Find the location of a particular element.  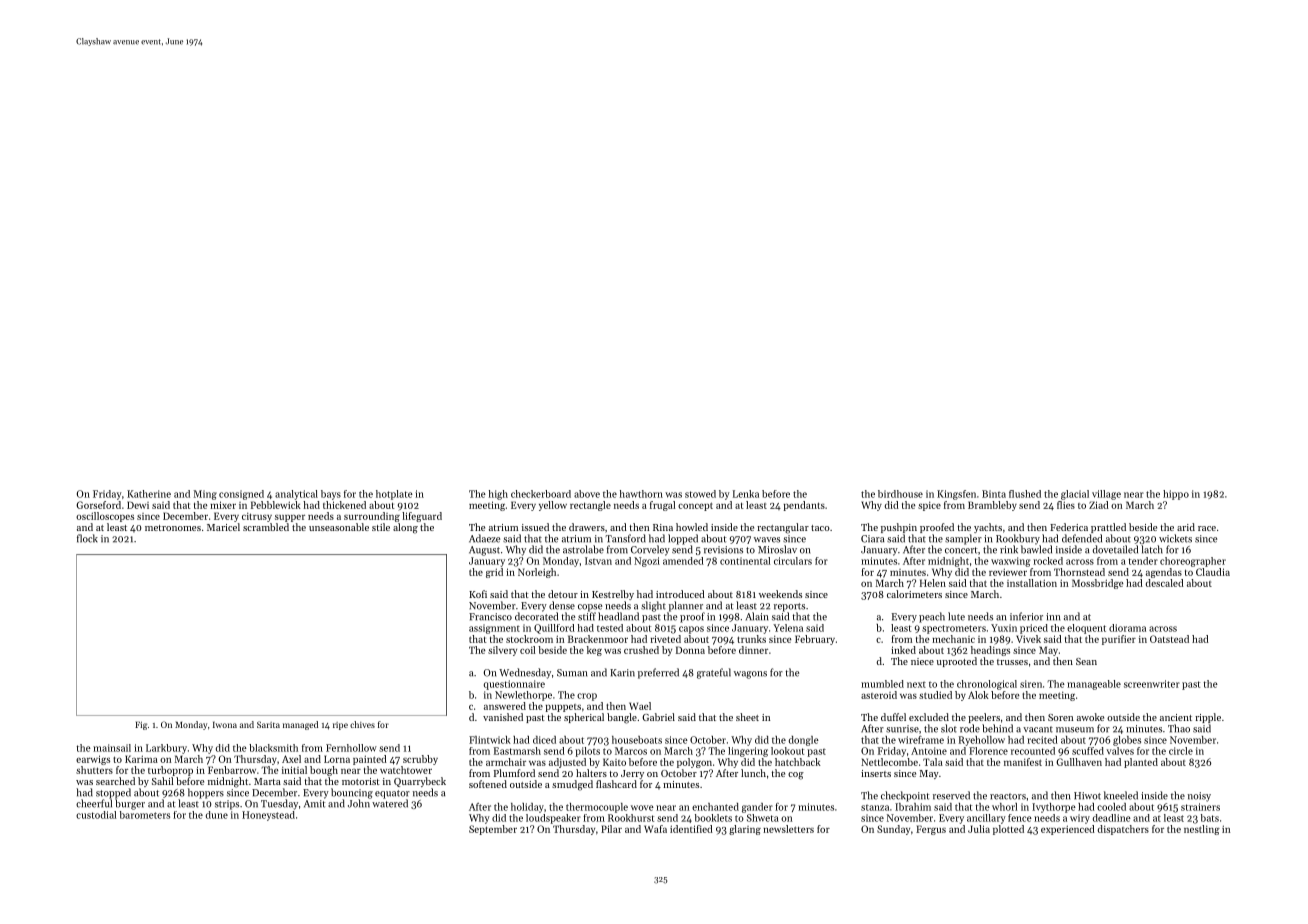

Lenka is located at coordinates (746, 494).
